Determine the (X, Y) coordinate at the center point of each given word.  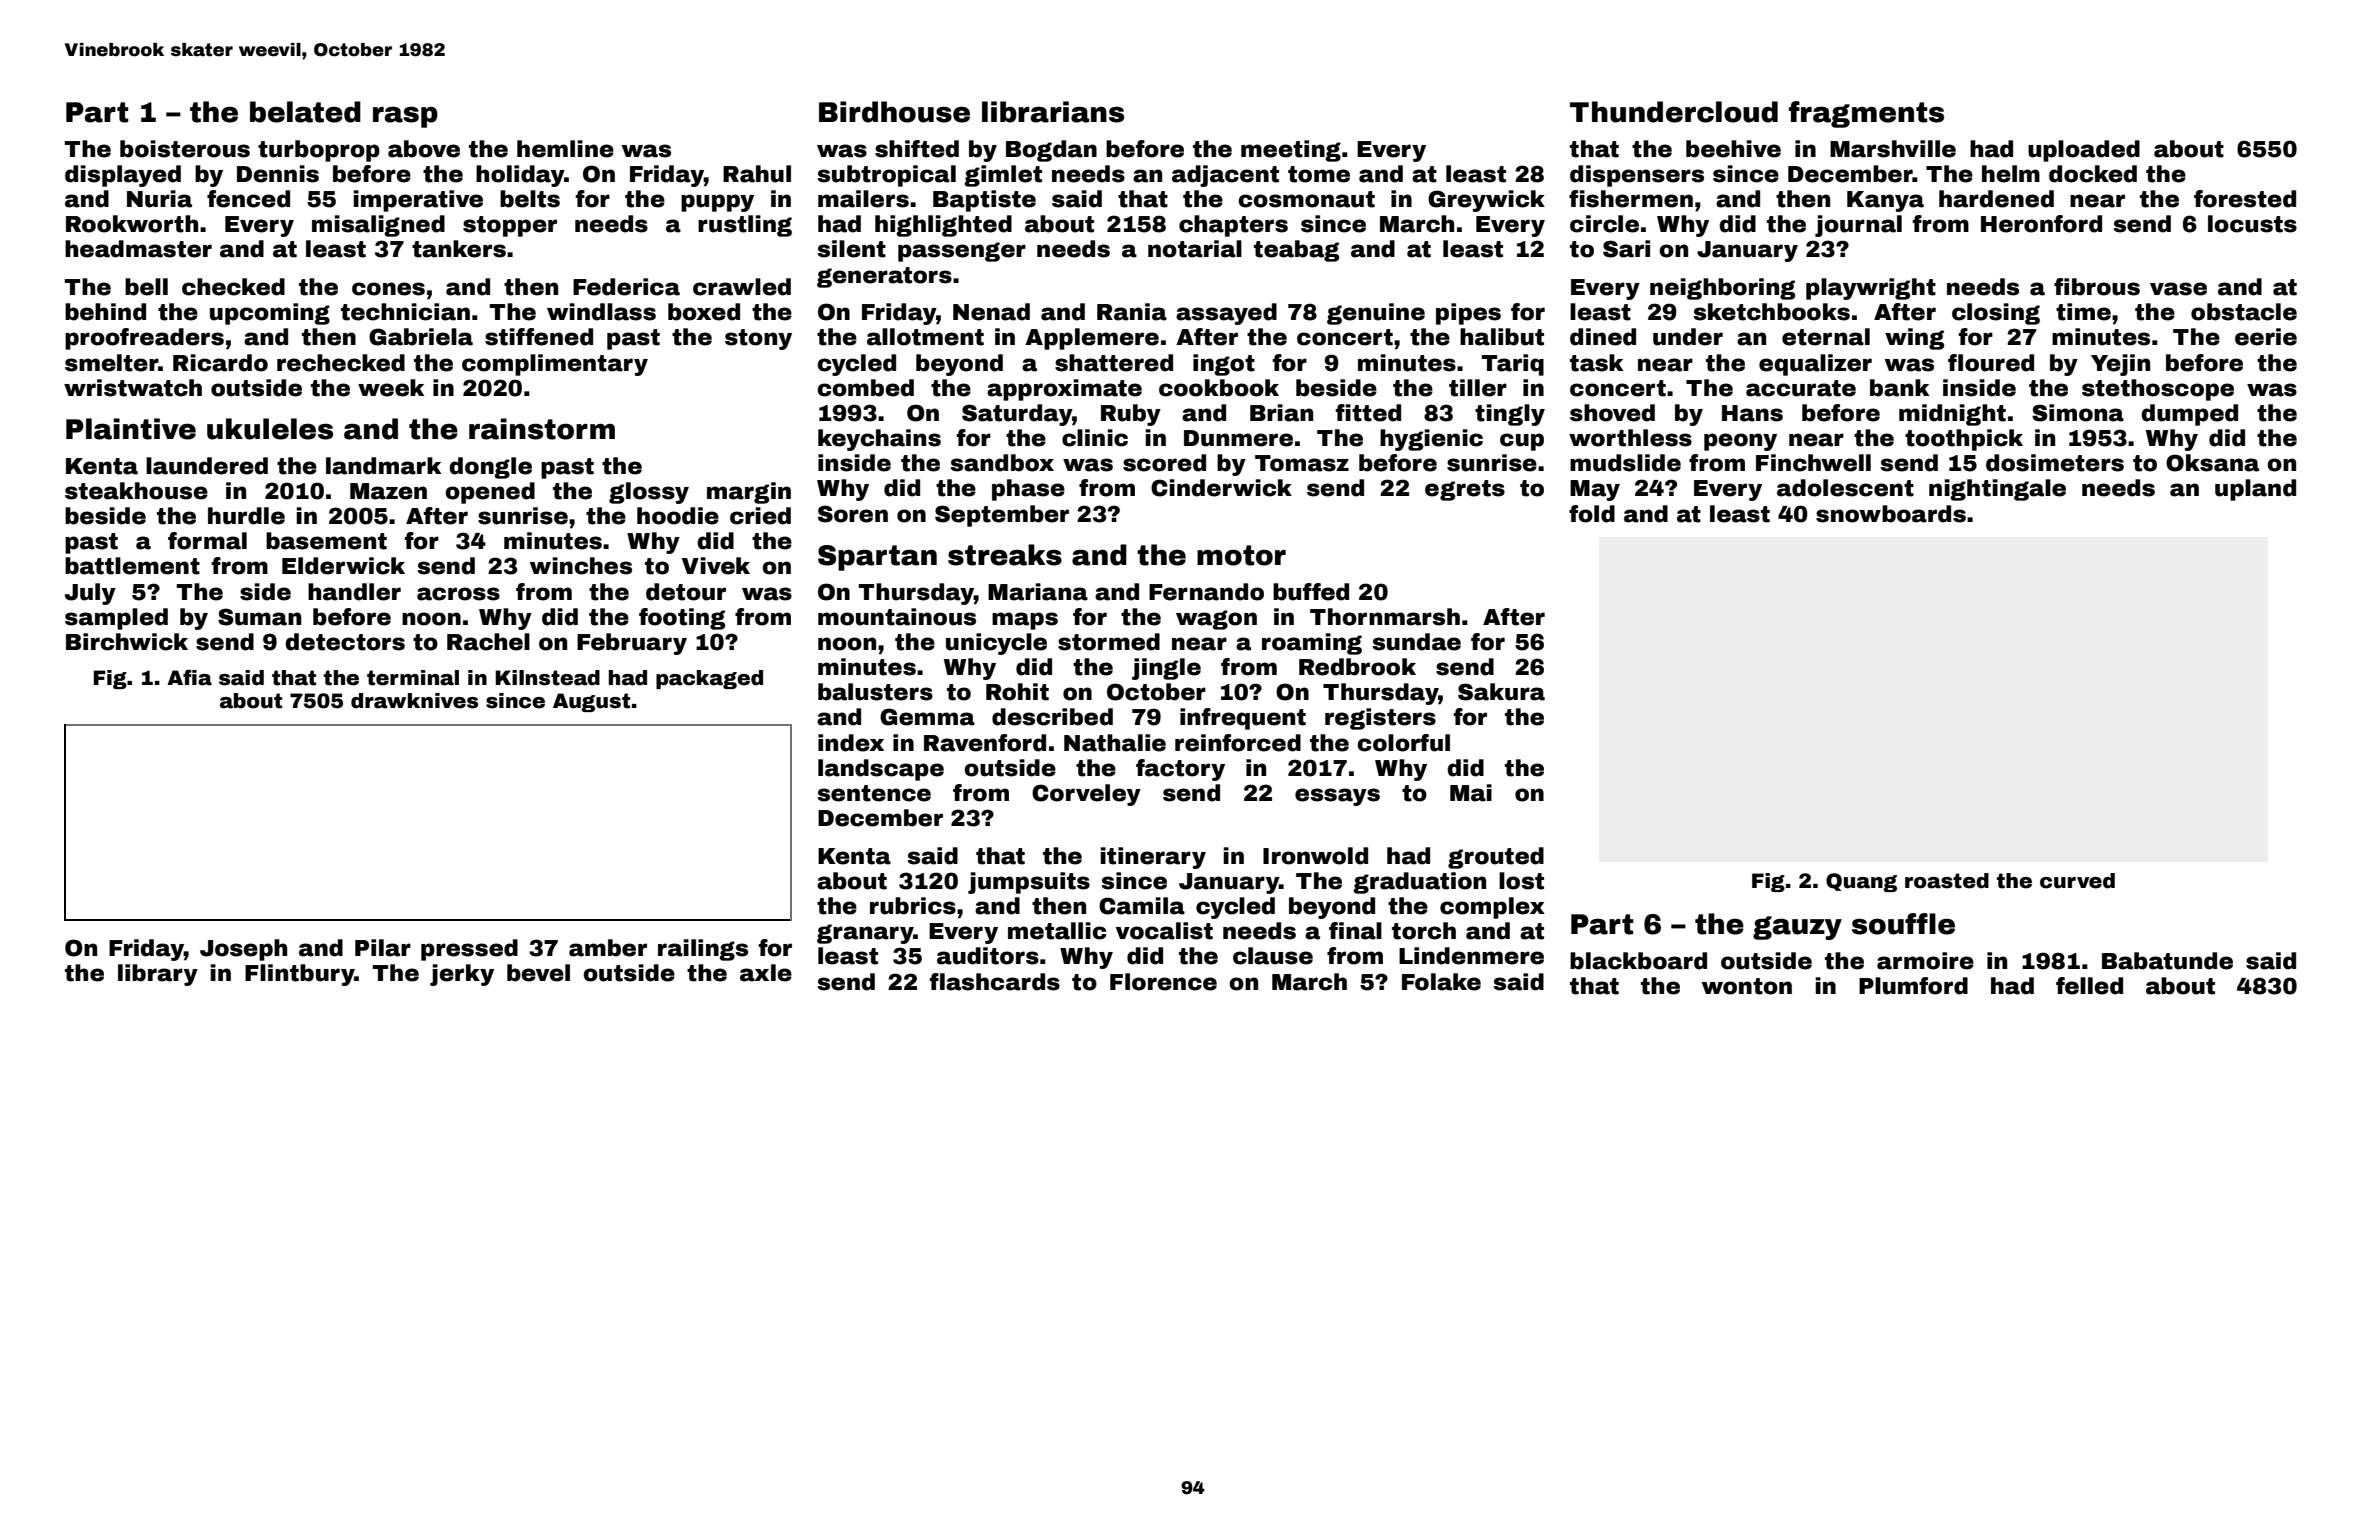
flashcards (995, 982)
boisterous (185, 149)
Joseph (243, 950)
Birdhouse (894, 112)
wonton (1747, 986)
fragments (1866, 114)
